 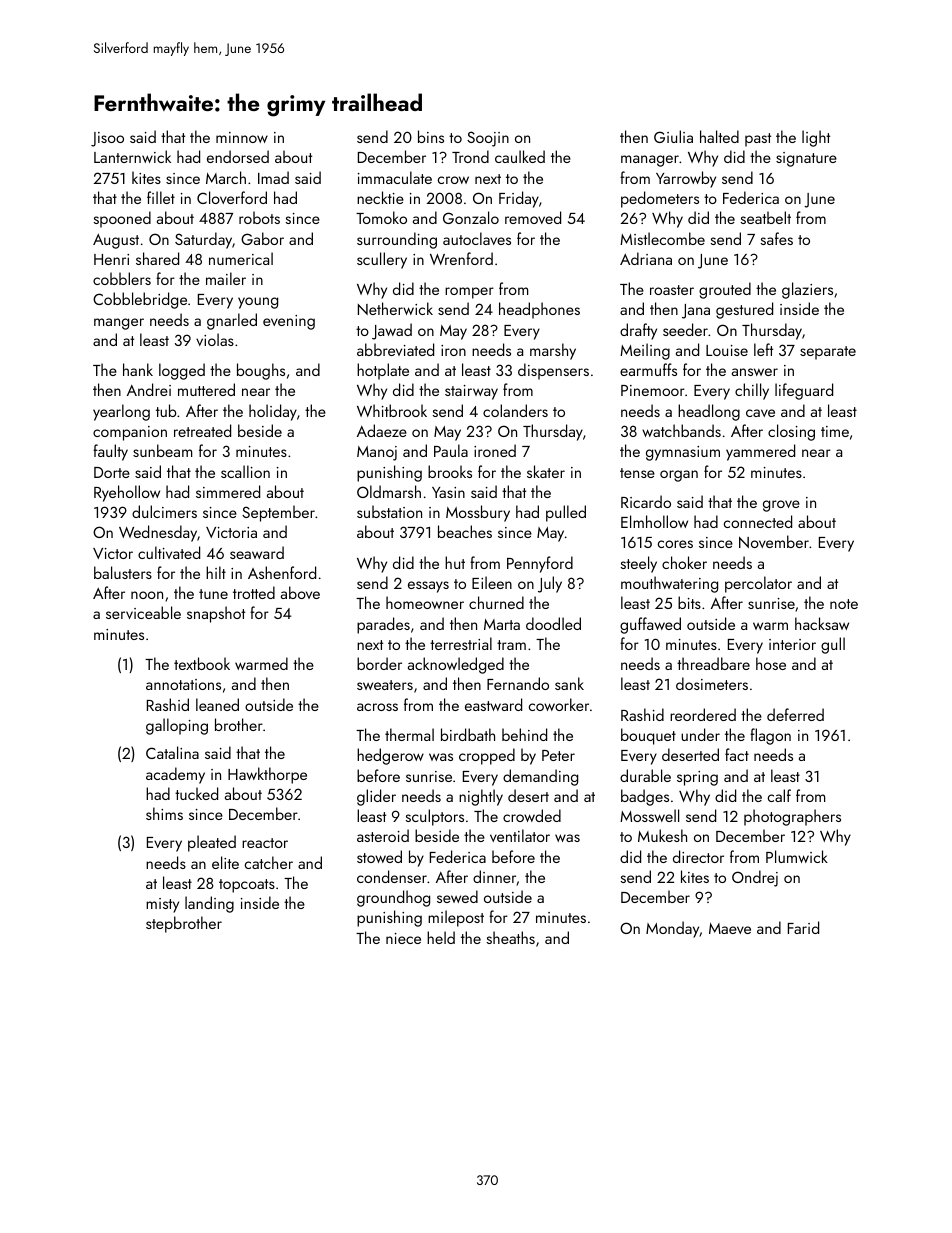 What do you see at coordinates (395, 177) in the screenshot?
I see `immaculate` at bounding box center [395, 177].
